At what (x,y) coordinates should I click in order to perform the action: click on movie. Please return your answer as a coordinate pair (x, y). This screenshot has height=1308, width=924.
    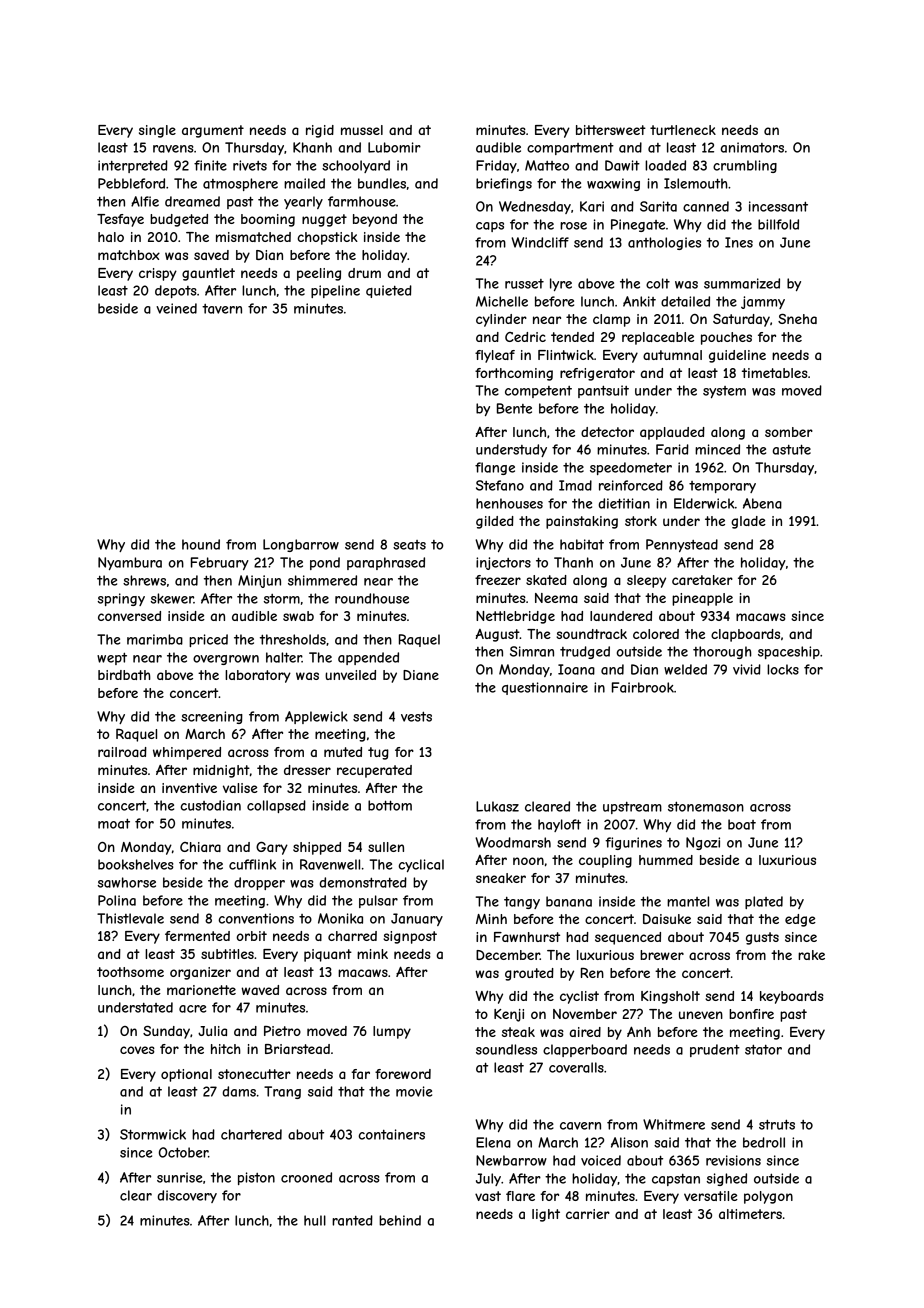
    Looking at the image, I should click on (414, 1091).
